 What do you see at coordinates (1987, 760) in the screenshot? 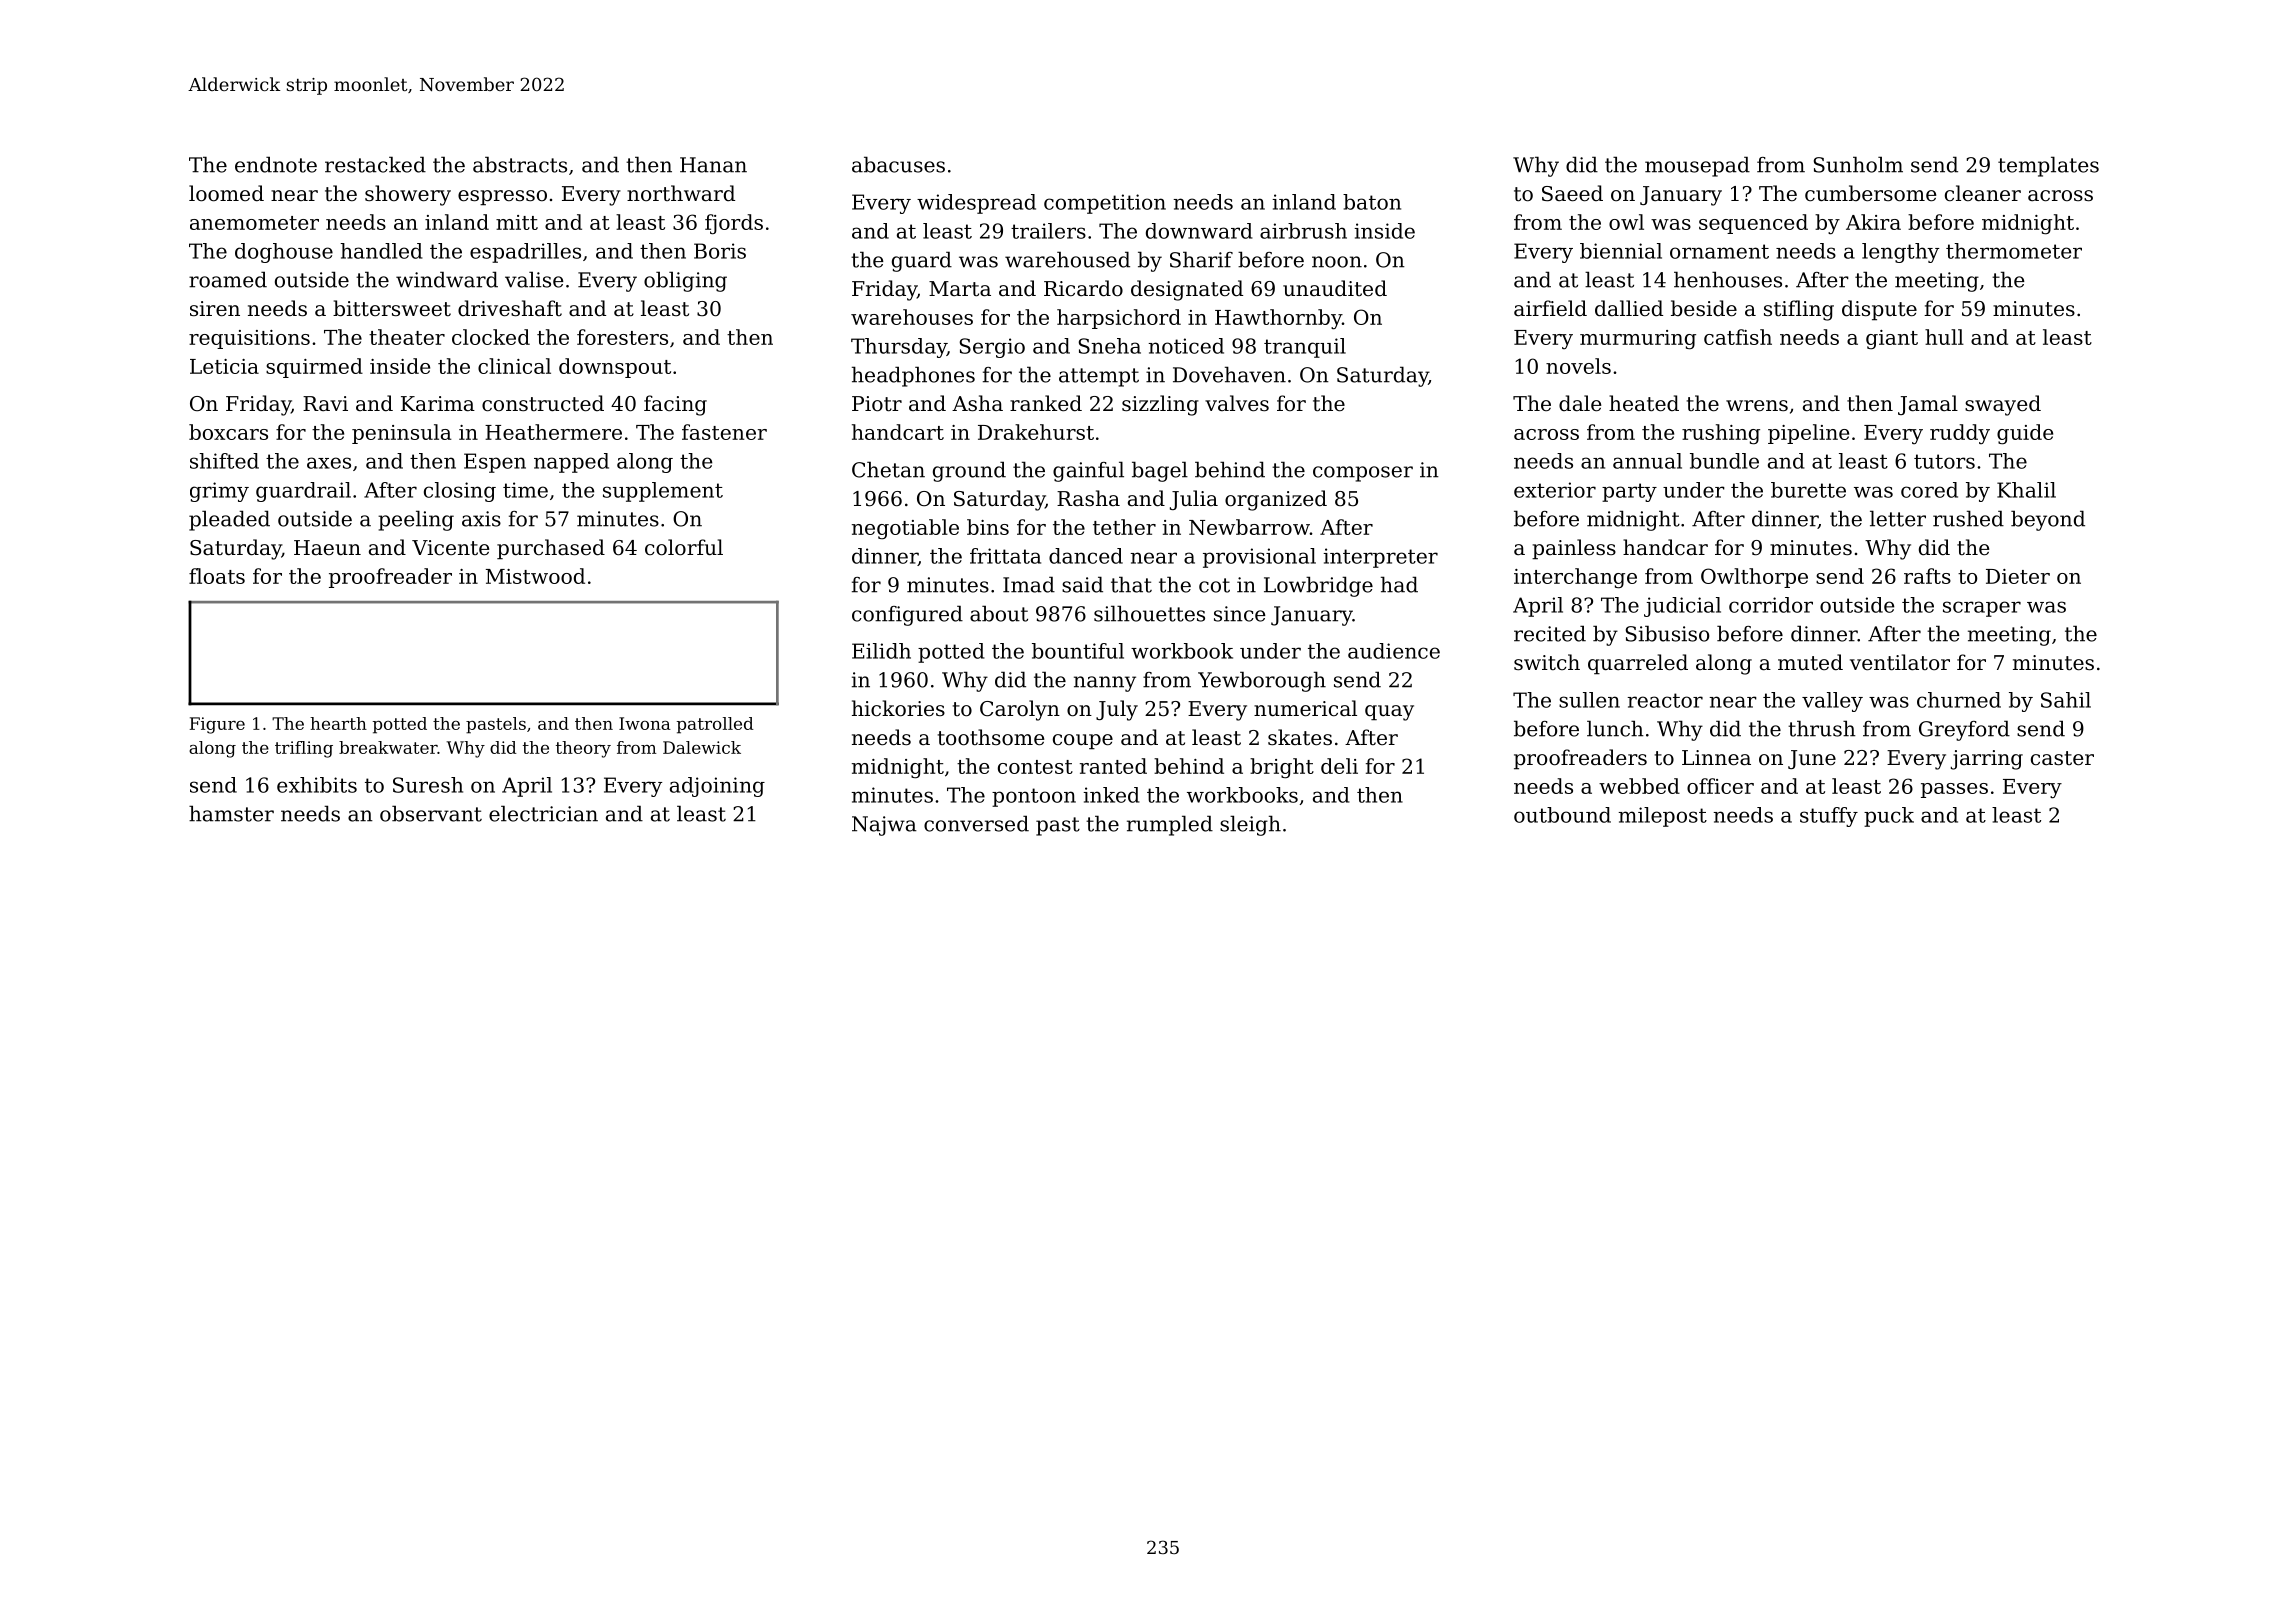
I see `jarring` at bounding box center [1987, 760].
